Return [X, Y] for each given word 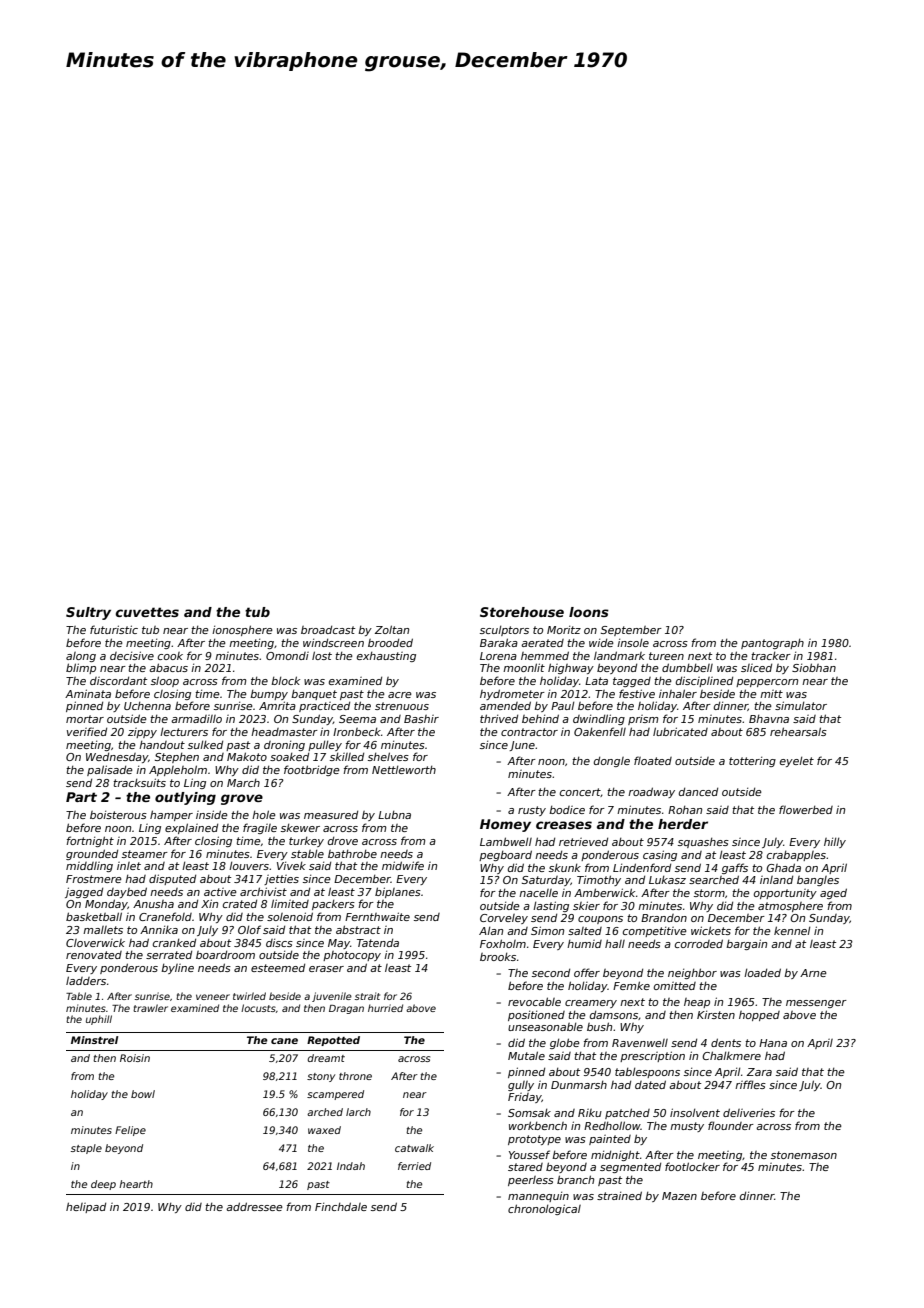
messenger [816, 1004]
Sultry [88, 613]
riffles [750, 1084]
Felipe [130, 1131]
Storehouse [522, 612]
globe [565, 1043]
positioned [536, 1016]
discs [279, 943]
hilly [835, 843]
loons [589, 612]
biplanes [398, 892]
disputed [172, 879]
